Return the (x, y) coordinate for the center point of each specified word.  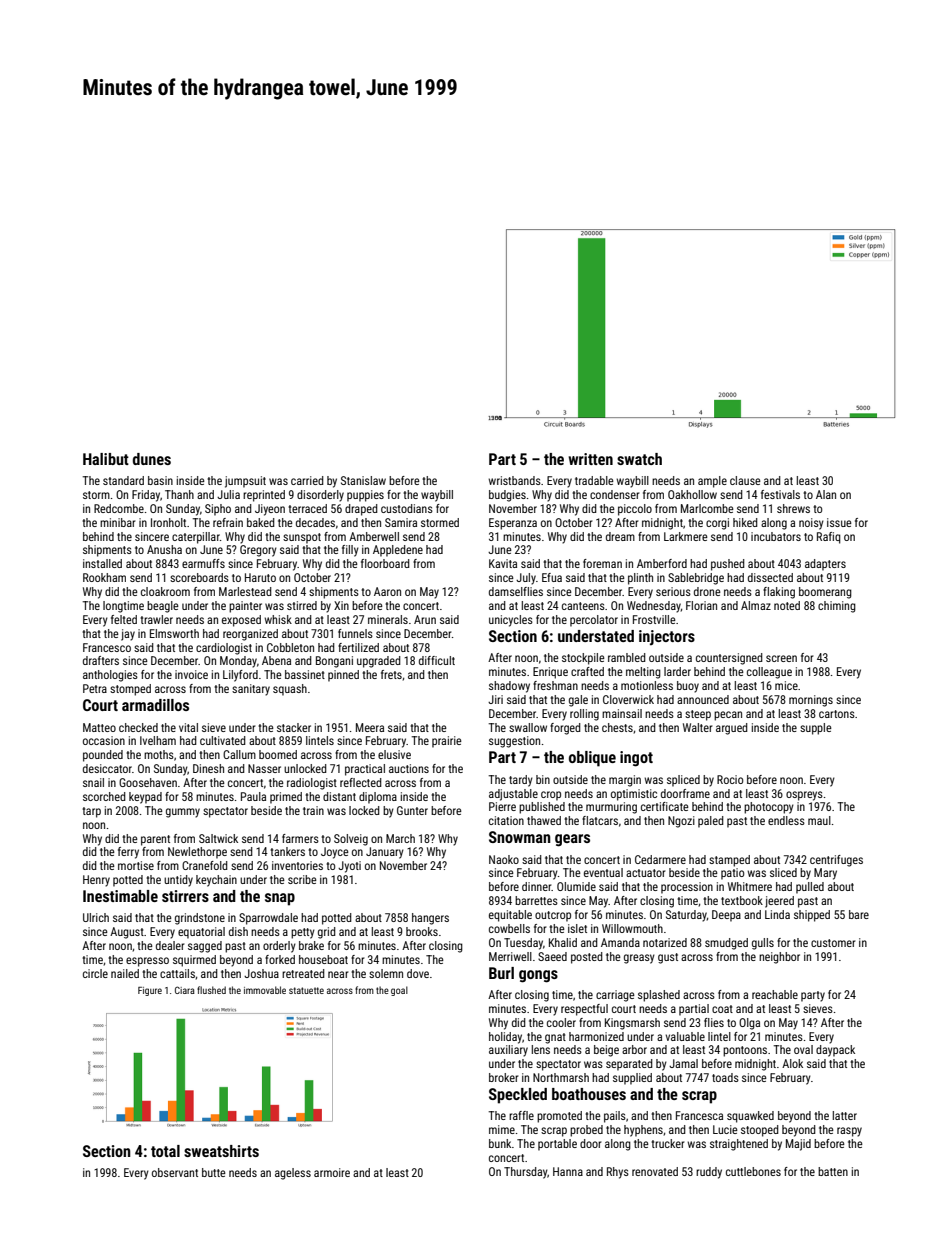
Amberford (662, 563)
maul (819, 820)
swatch (639, 459)
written (590, 459)
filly (350, 551)
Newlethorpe (197, 853)
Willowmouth (632, 928)
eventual (603, 872)
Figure (150, 991)
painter (245, 607)
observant (175, 1172)
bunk (500, 1143)
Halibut (106, 459)
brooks (422, 931)
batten (833, 1171)
